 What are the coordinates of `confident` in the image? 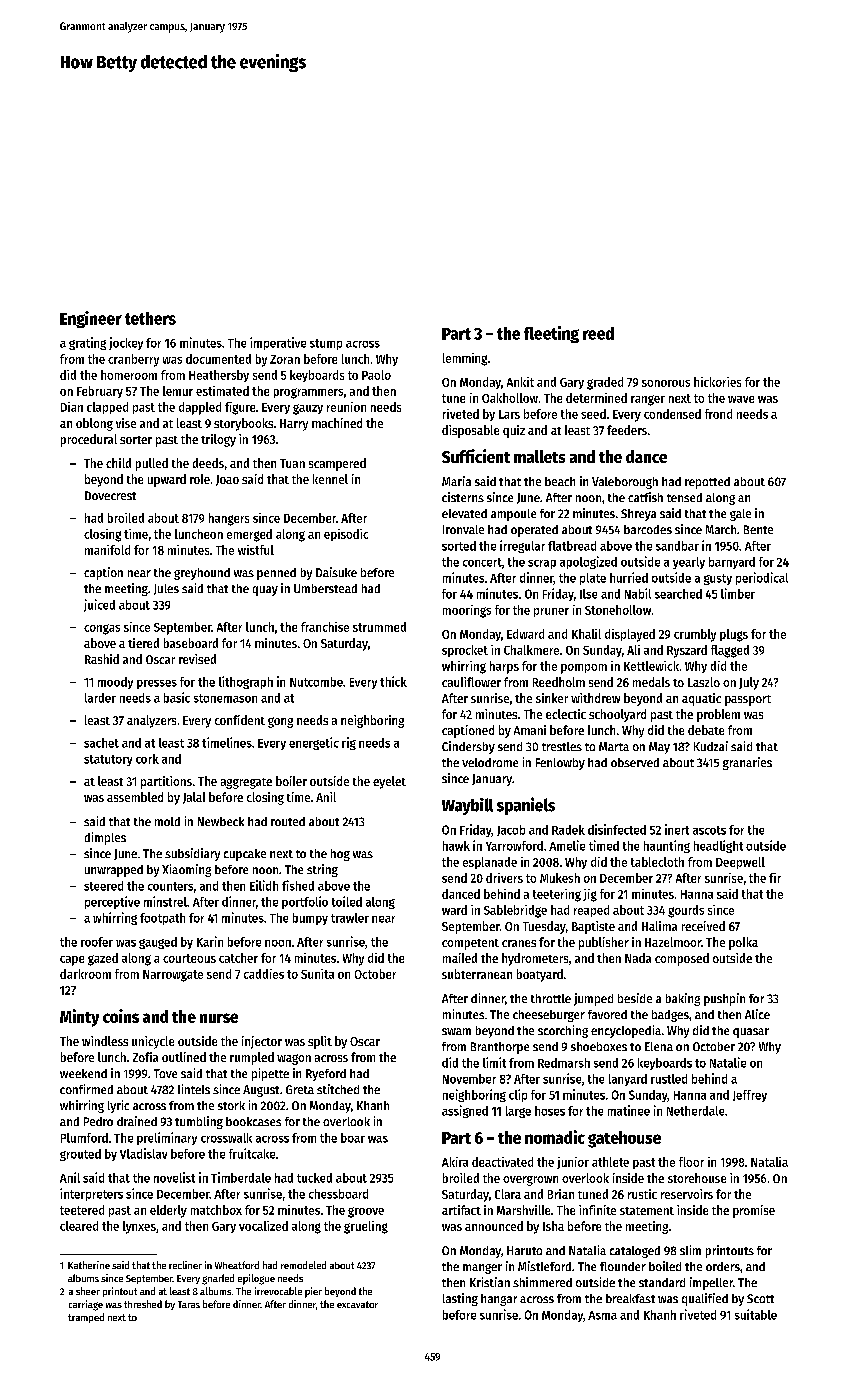 It's located at (240, 720).
